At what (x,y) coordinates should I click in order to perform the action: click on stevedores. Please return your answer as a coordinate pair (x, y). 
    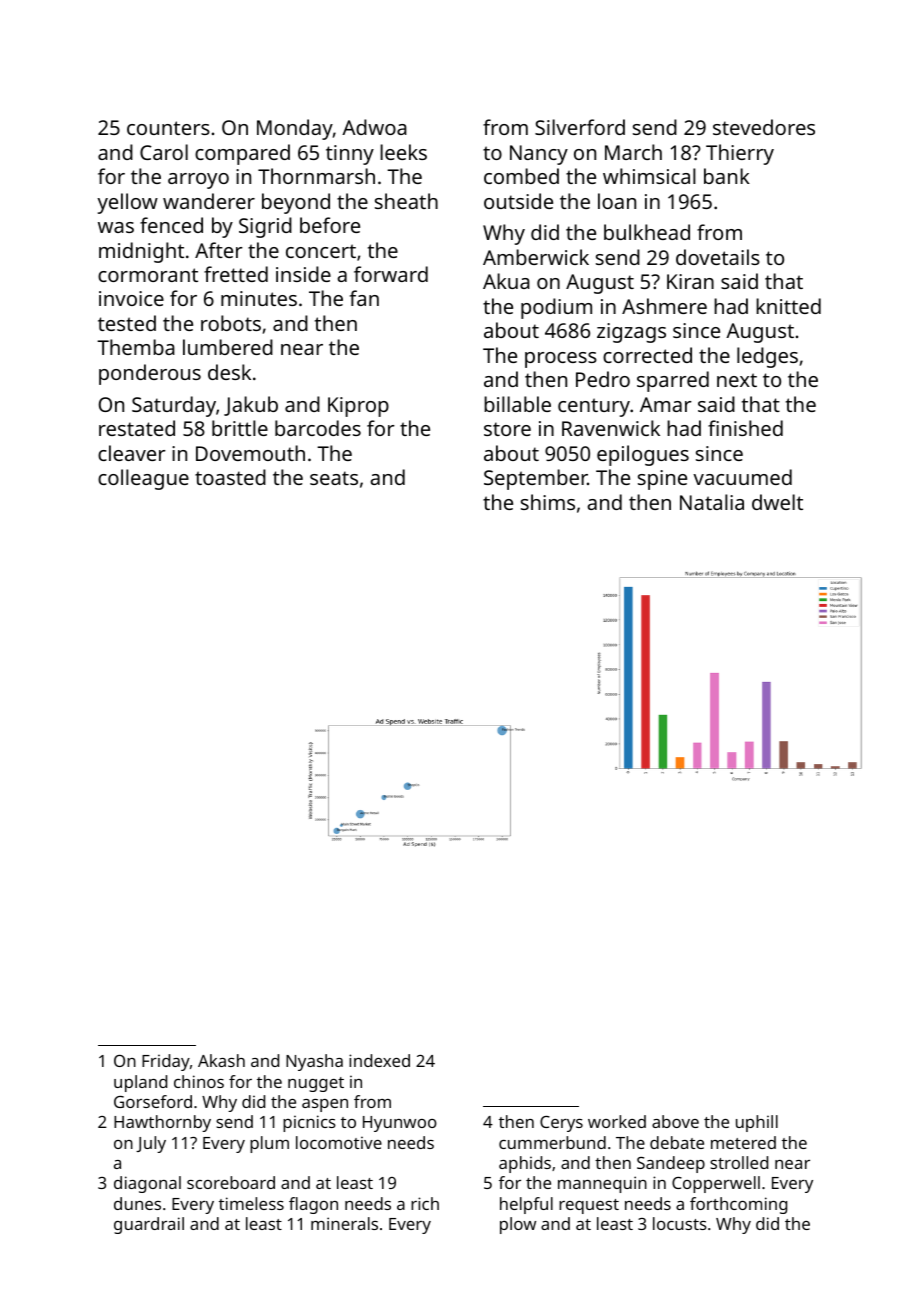
    Looking at the image, I should click on (764, 127).
